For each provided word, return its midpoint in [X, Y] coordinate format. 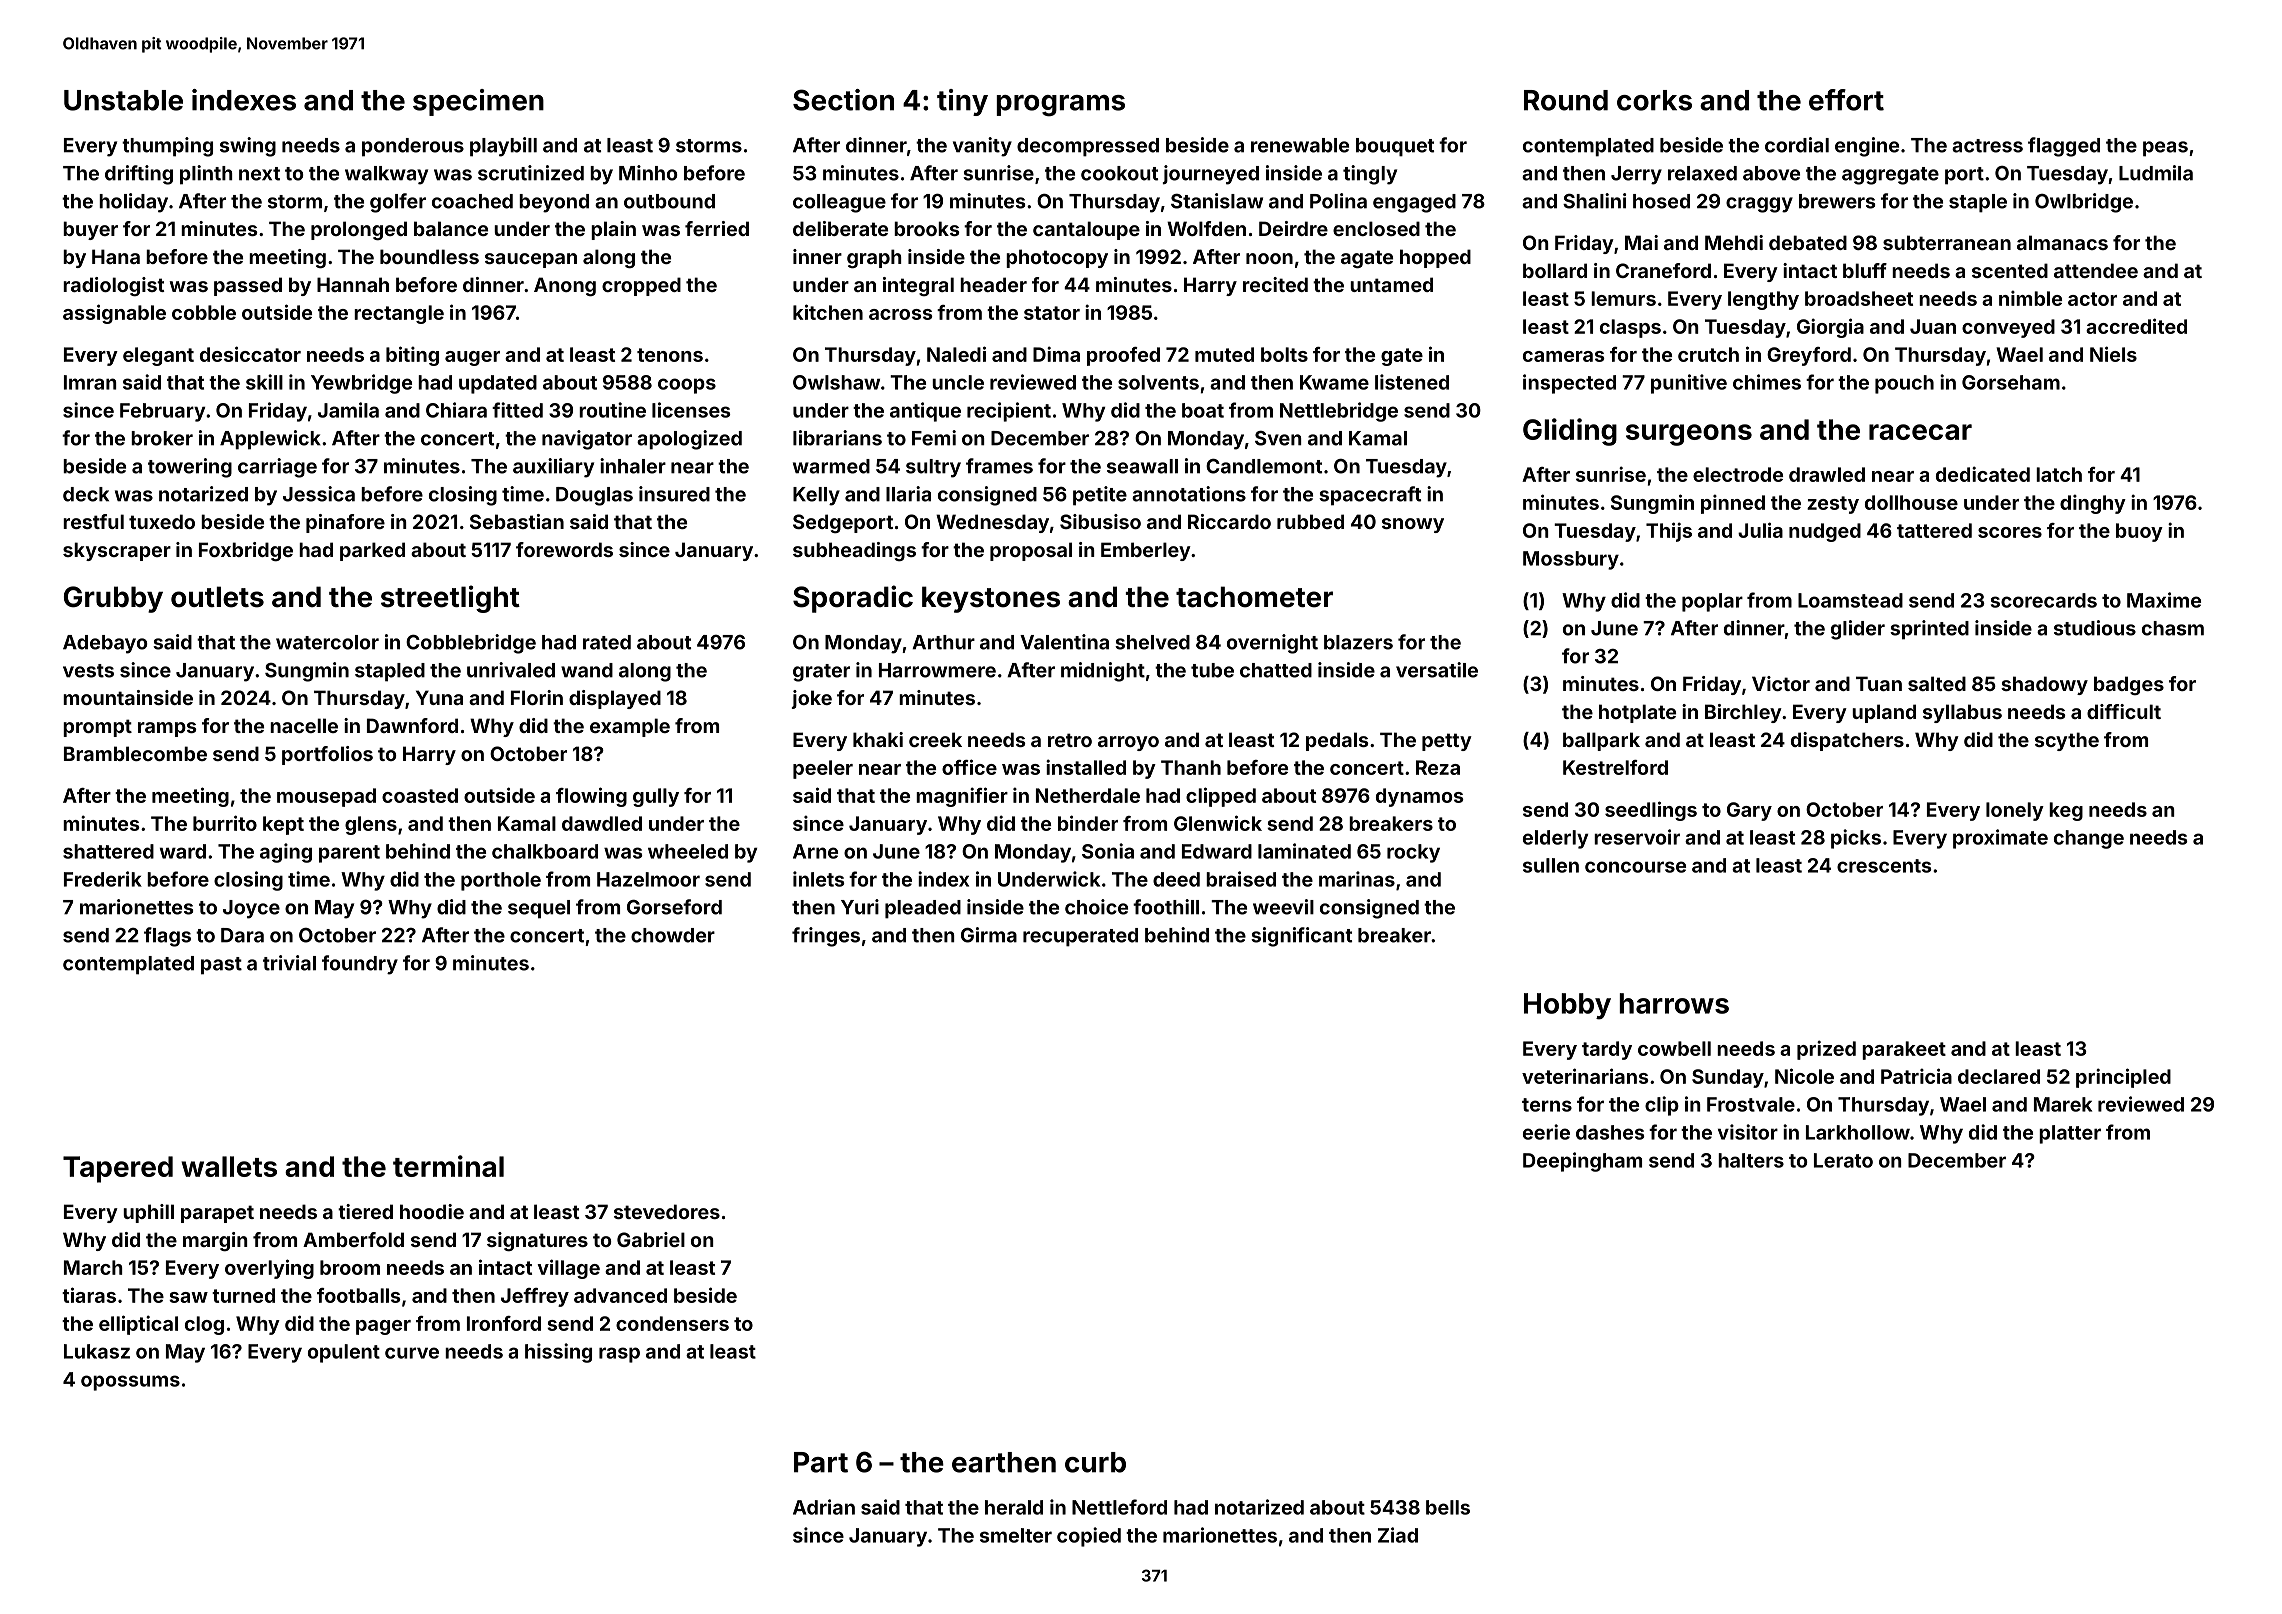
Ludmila [2156, 173]
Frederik [103, 879]
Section [843, 100]
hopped [1435, 258]
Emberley [1146, 551]
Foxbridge [246, 551]
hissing [558, 1353]
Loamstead [1850, 600]
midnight [1103, 672]
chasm [2173, 628]
